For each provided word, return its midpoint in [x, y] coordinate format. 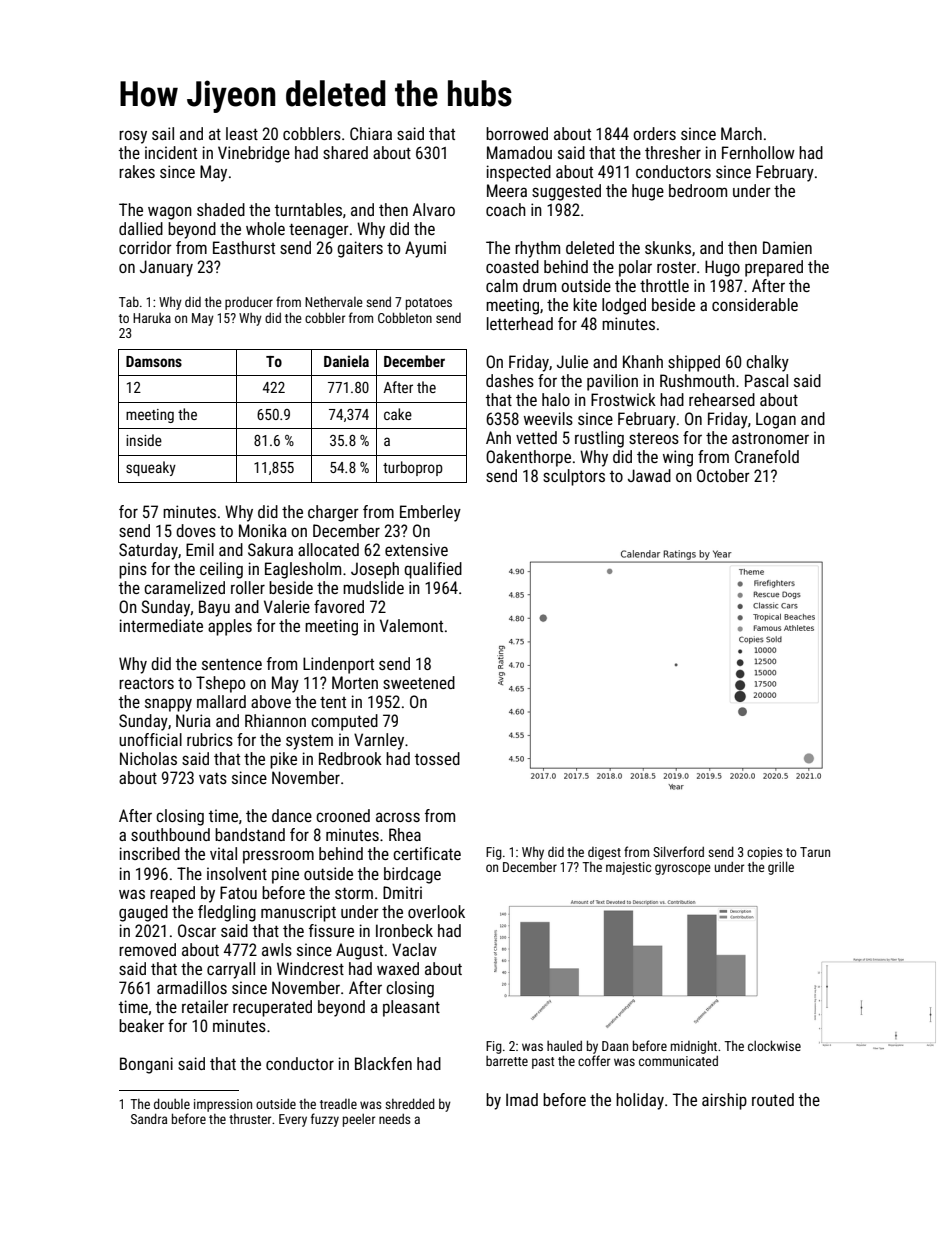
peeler [359, 1120]
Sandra [149, 1118]
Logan [776, 420]
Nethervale [334, 302]
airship [724, 1101]
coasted [512, 266]
